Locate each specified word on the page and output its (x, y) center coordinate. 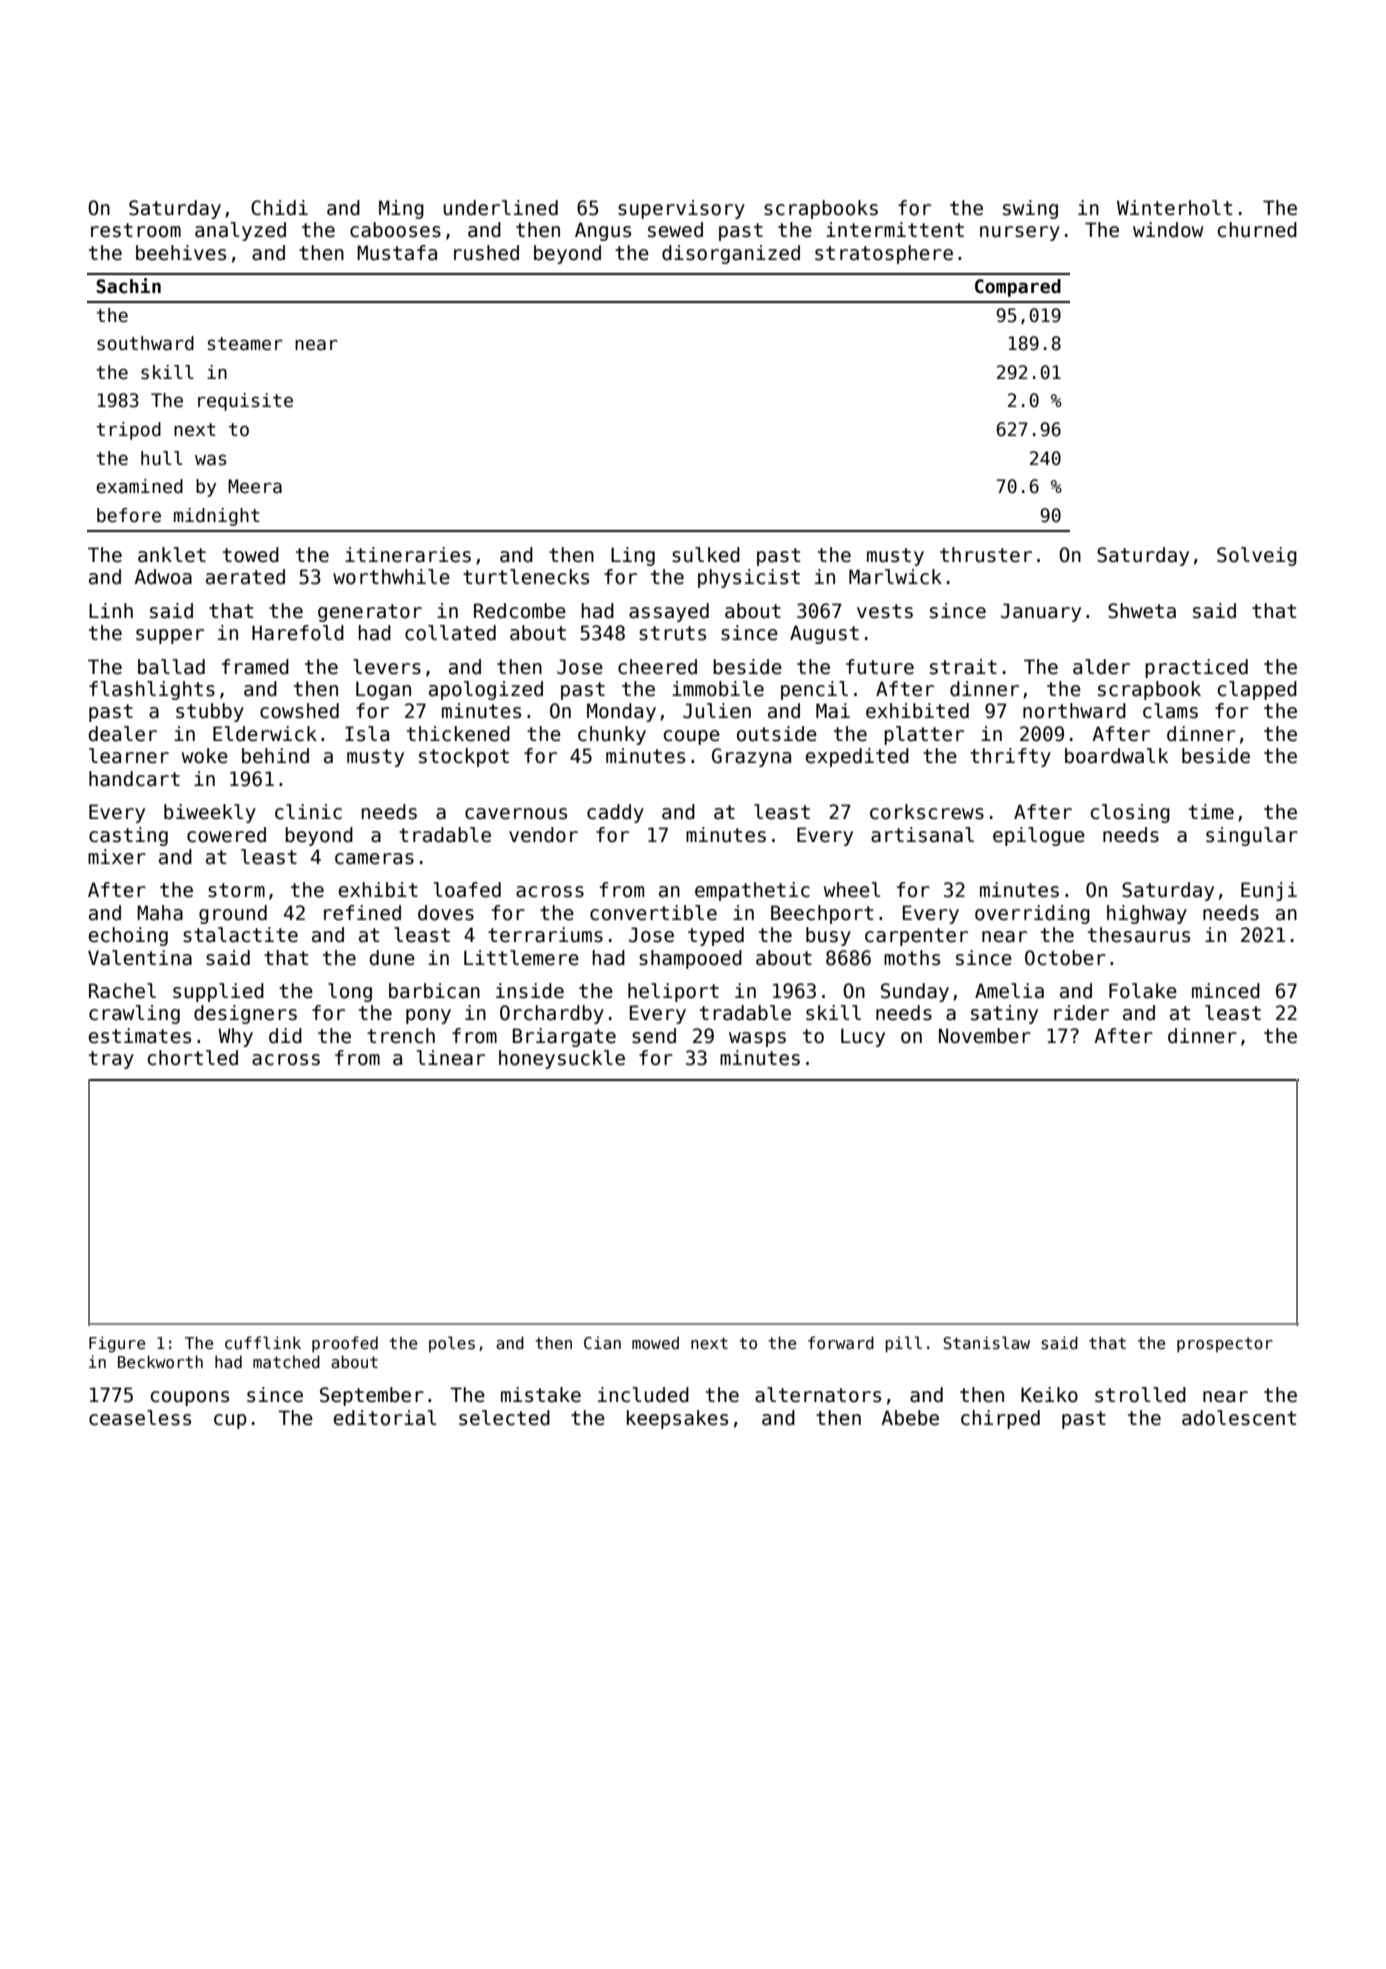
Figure (117, 1344)
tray (111, 1060)
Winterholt (1174, 208)
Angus (603, 231)
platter (924, 735)
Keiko (1049, 1395)
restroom (136, 230)
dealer (123, 734)
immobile (718, 689)
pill (903, 1344)
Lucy (863, 1037)
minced (1226, 991)
